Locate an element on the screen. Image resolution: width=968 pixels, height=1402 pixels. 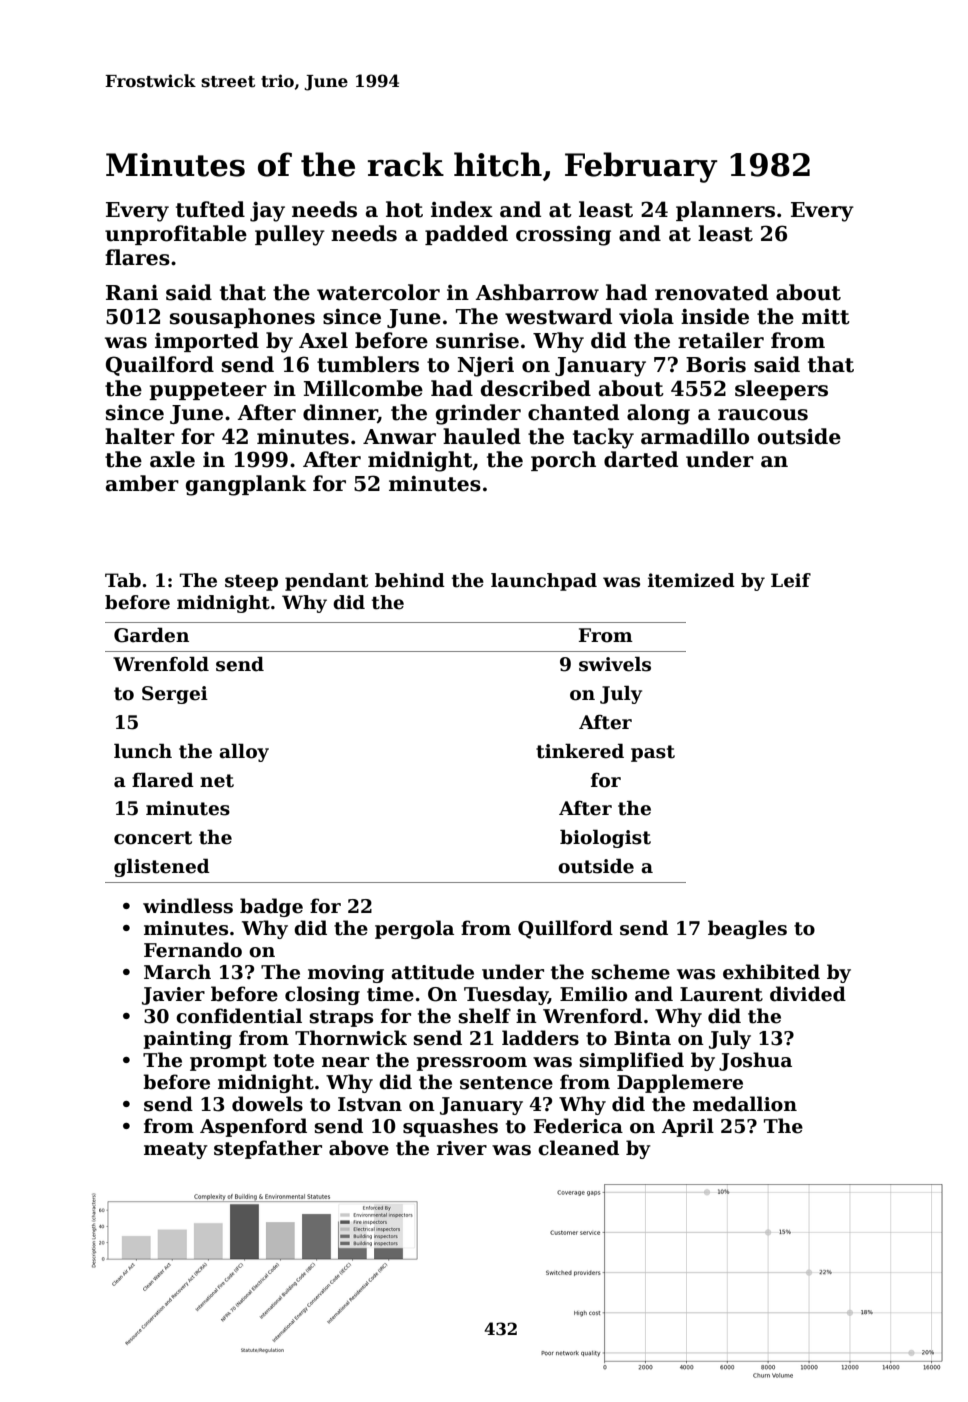
Rani is located at coordinates (132, 292).
